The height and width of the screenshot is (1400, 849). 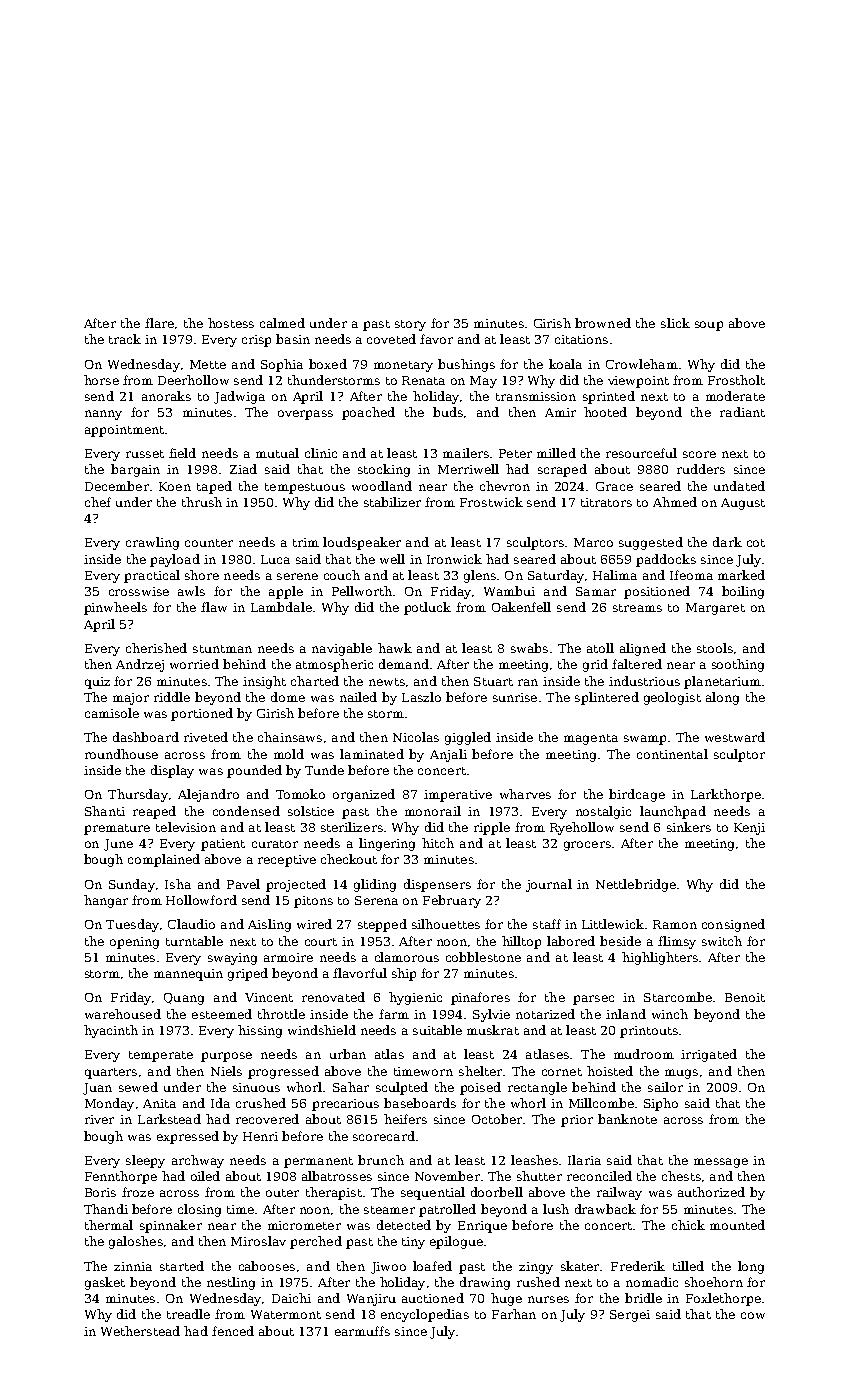 What do you see at coordinates (468, 738) in the screenshot?
I see `giggled` at bounding box center [468, 738].
